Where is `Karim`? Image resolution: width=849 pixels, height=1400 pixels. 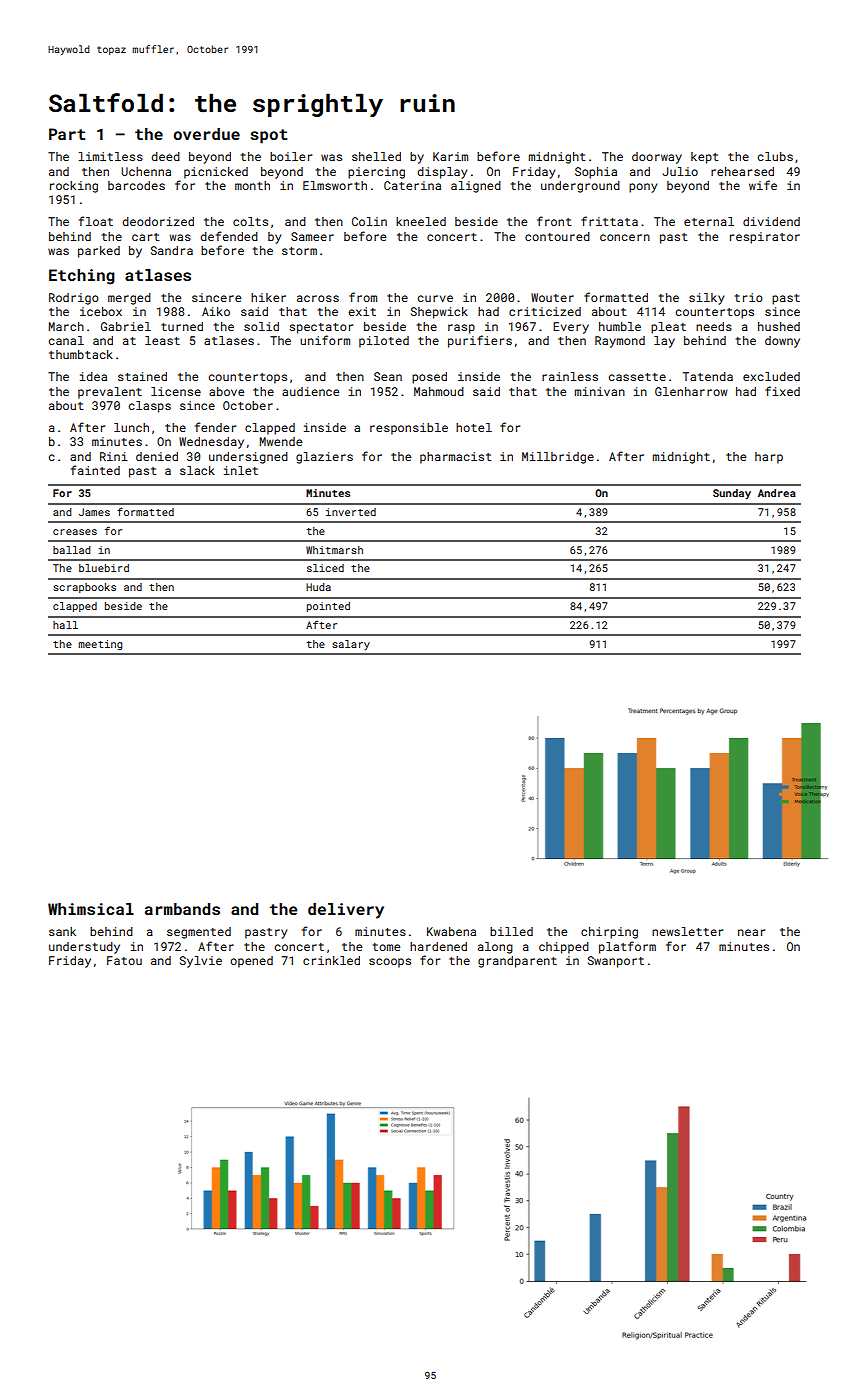
Karim is located at coordinates (450, 156).
